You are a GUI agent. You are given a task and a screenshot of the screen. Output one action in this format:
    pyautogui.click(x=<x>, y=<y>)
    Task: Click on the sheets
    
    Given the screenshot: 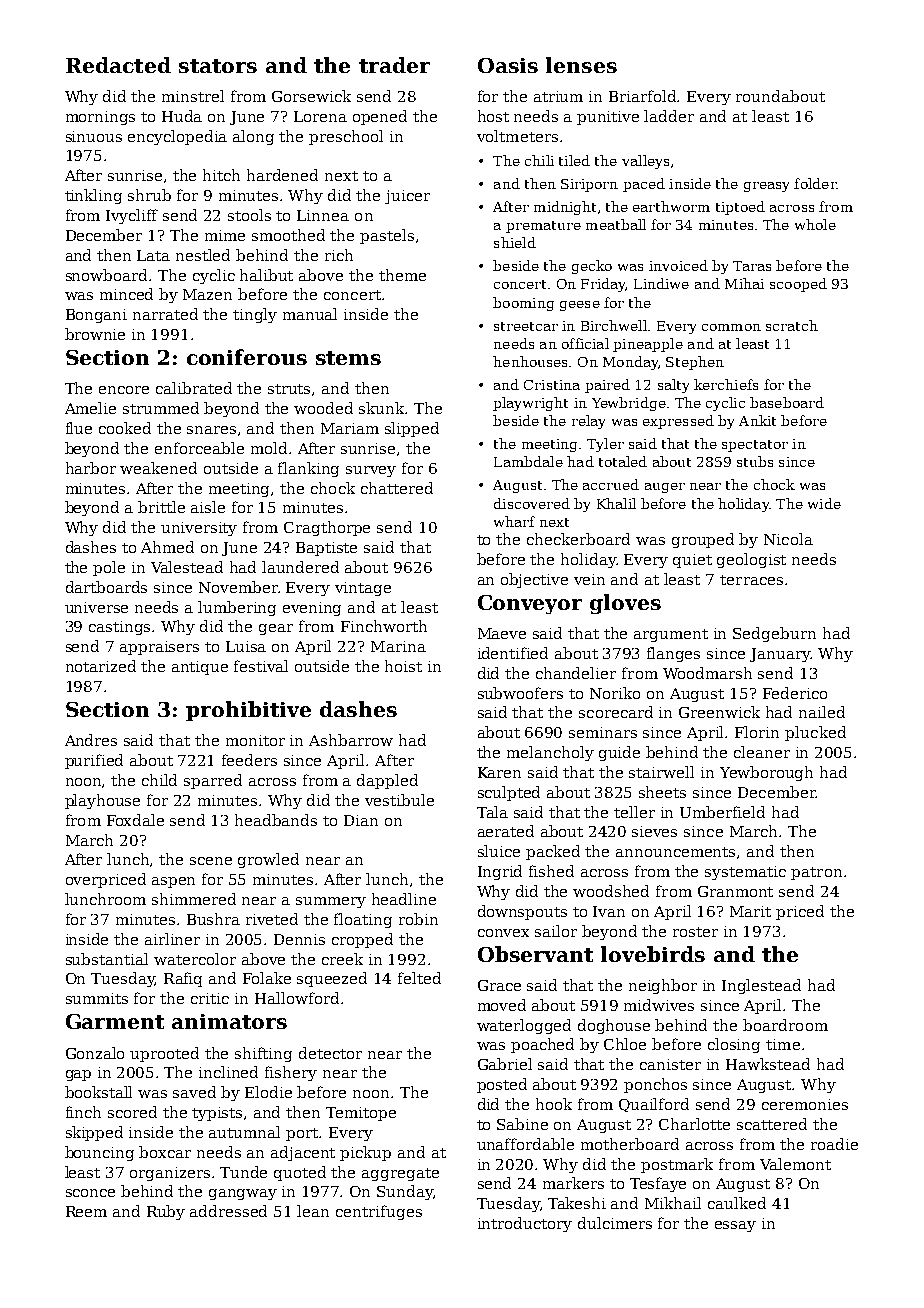 What is the action you would take?
    pyautogui.click(x=662, y=792)
